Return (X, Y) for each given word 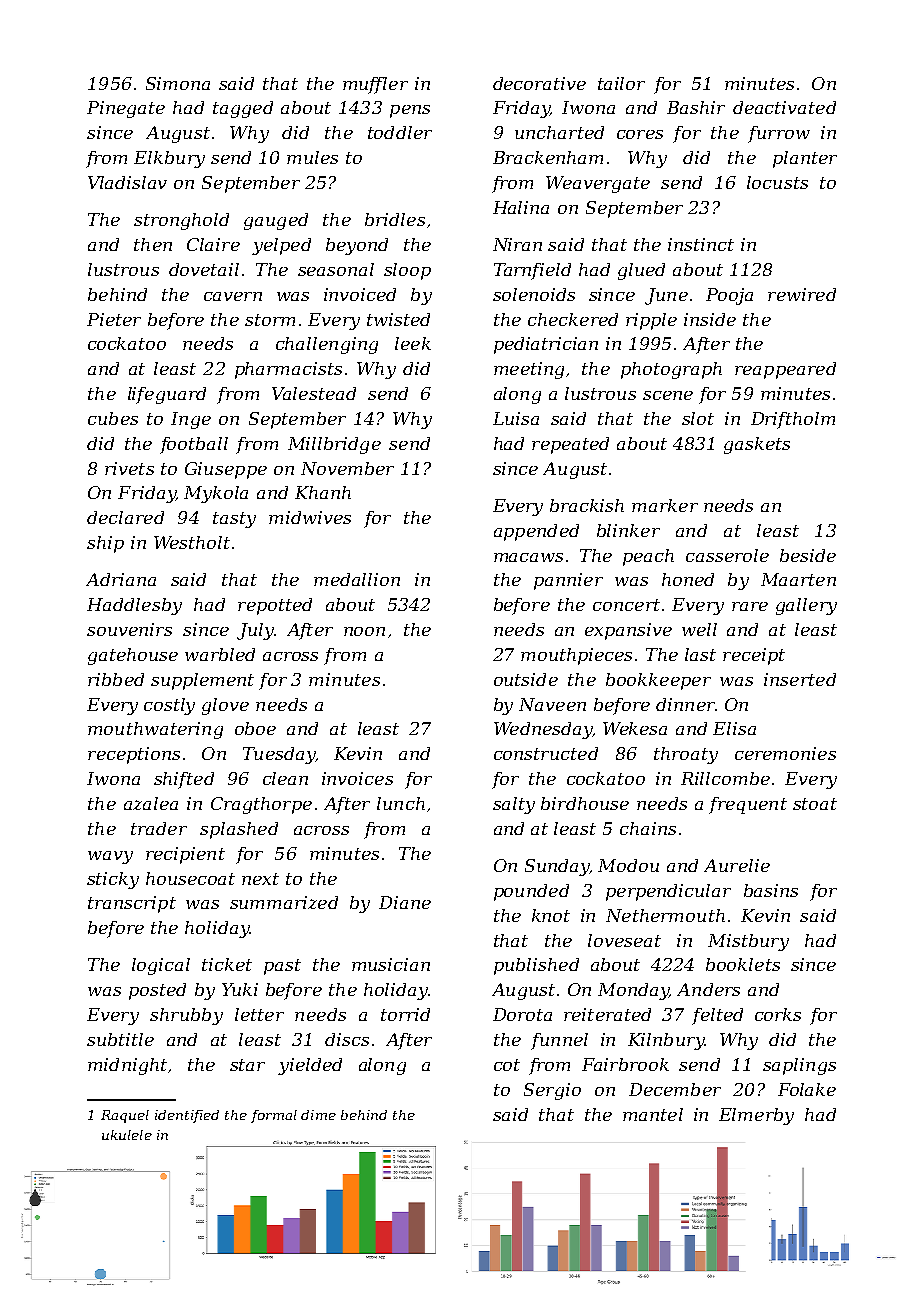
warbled (220, 654)
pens (410, 111)
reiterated (607, 1014)
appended (536, 532)
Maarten (798, 579)
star (247, 1065)
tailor (621, 83)
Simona (178, 83)
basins (771, 890)
